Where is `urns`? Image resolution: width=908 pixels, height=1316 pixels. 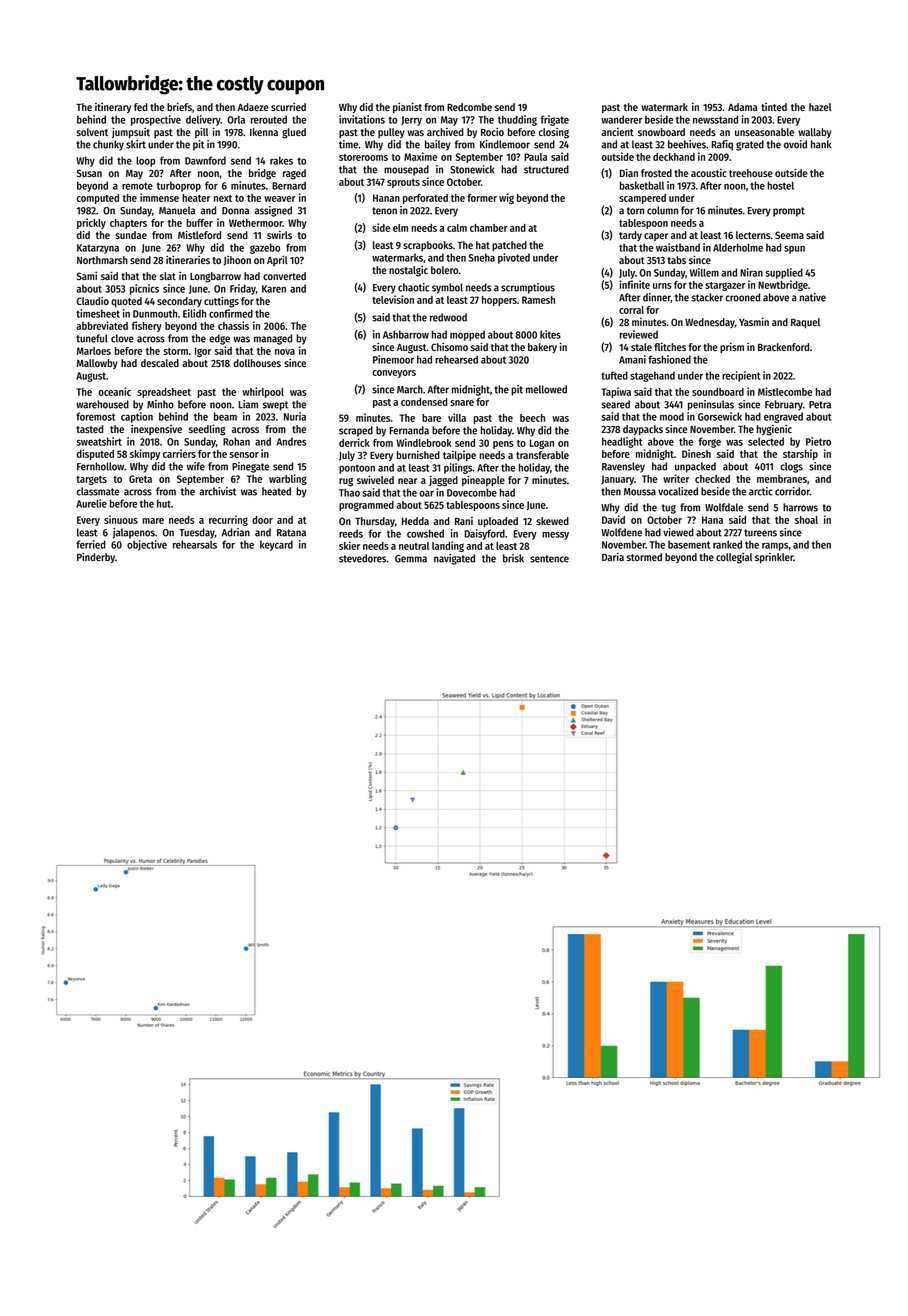
urns is located at coordinates (662, 286).
